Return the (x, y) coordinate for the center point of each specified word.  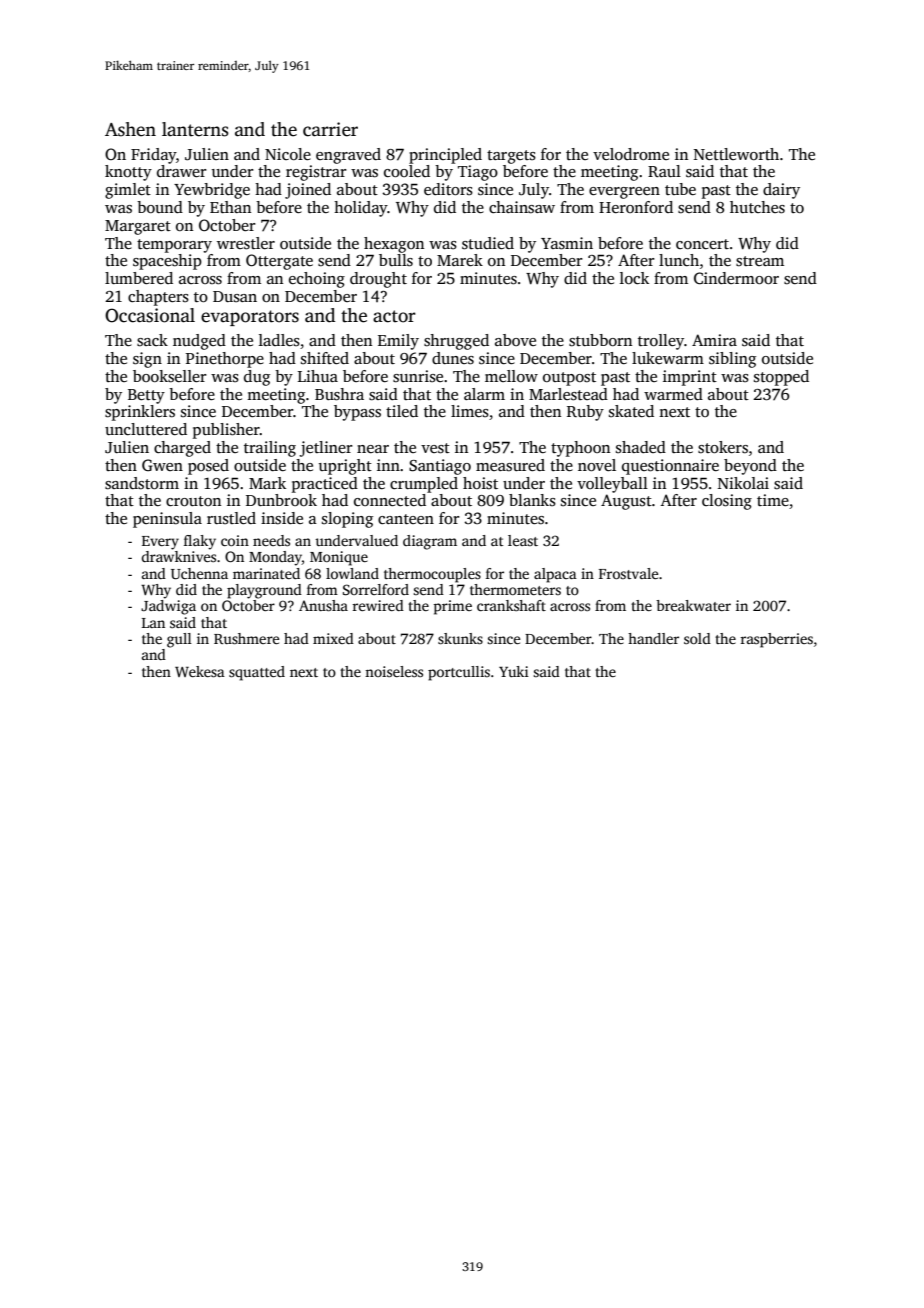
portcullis (459, 673)
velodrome (631, 154)
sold (697, 638)
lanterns (195, 129)
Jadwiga (168, 607)
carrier (330, 129)
